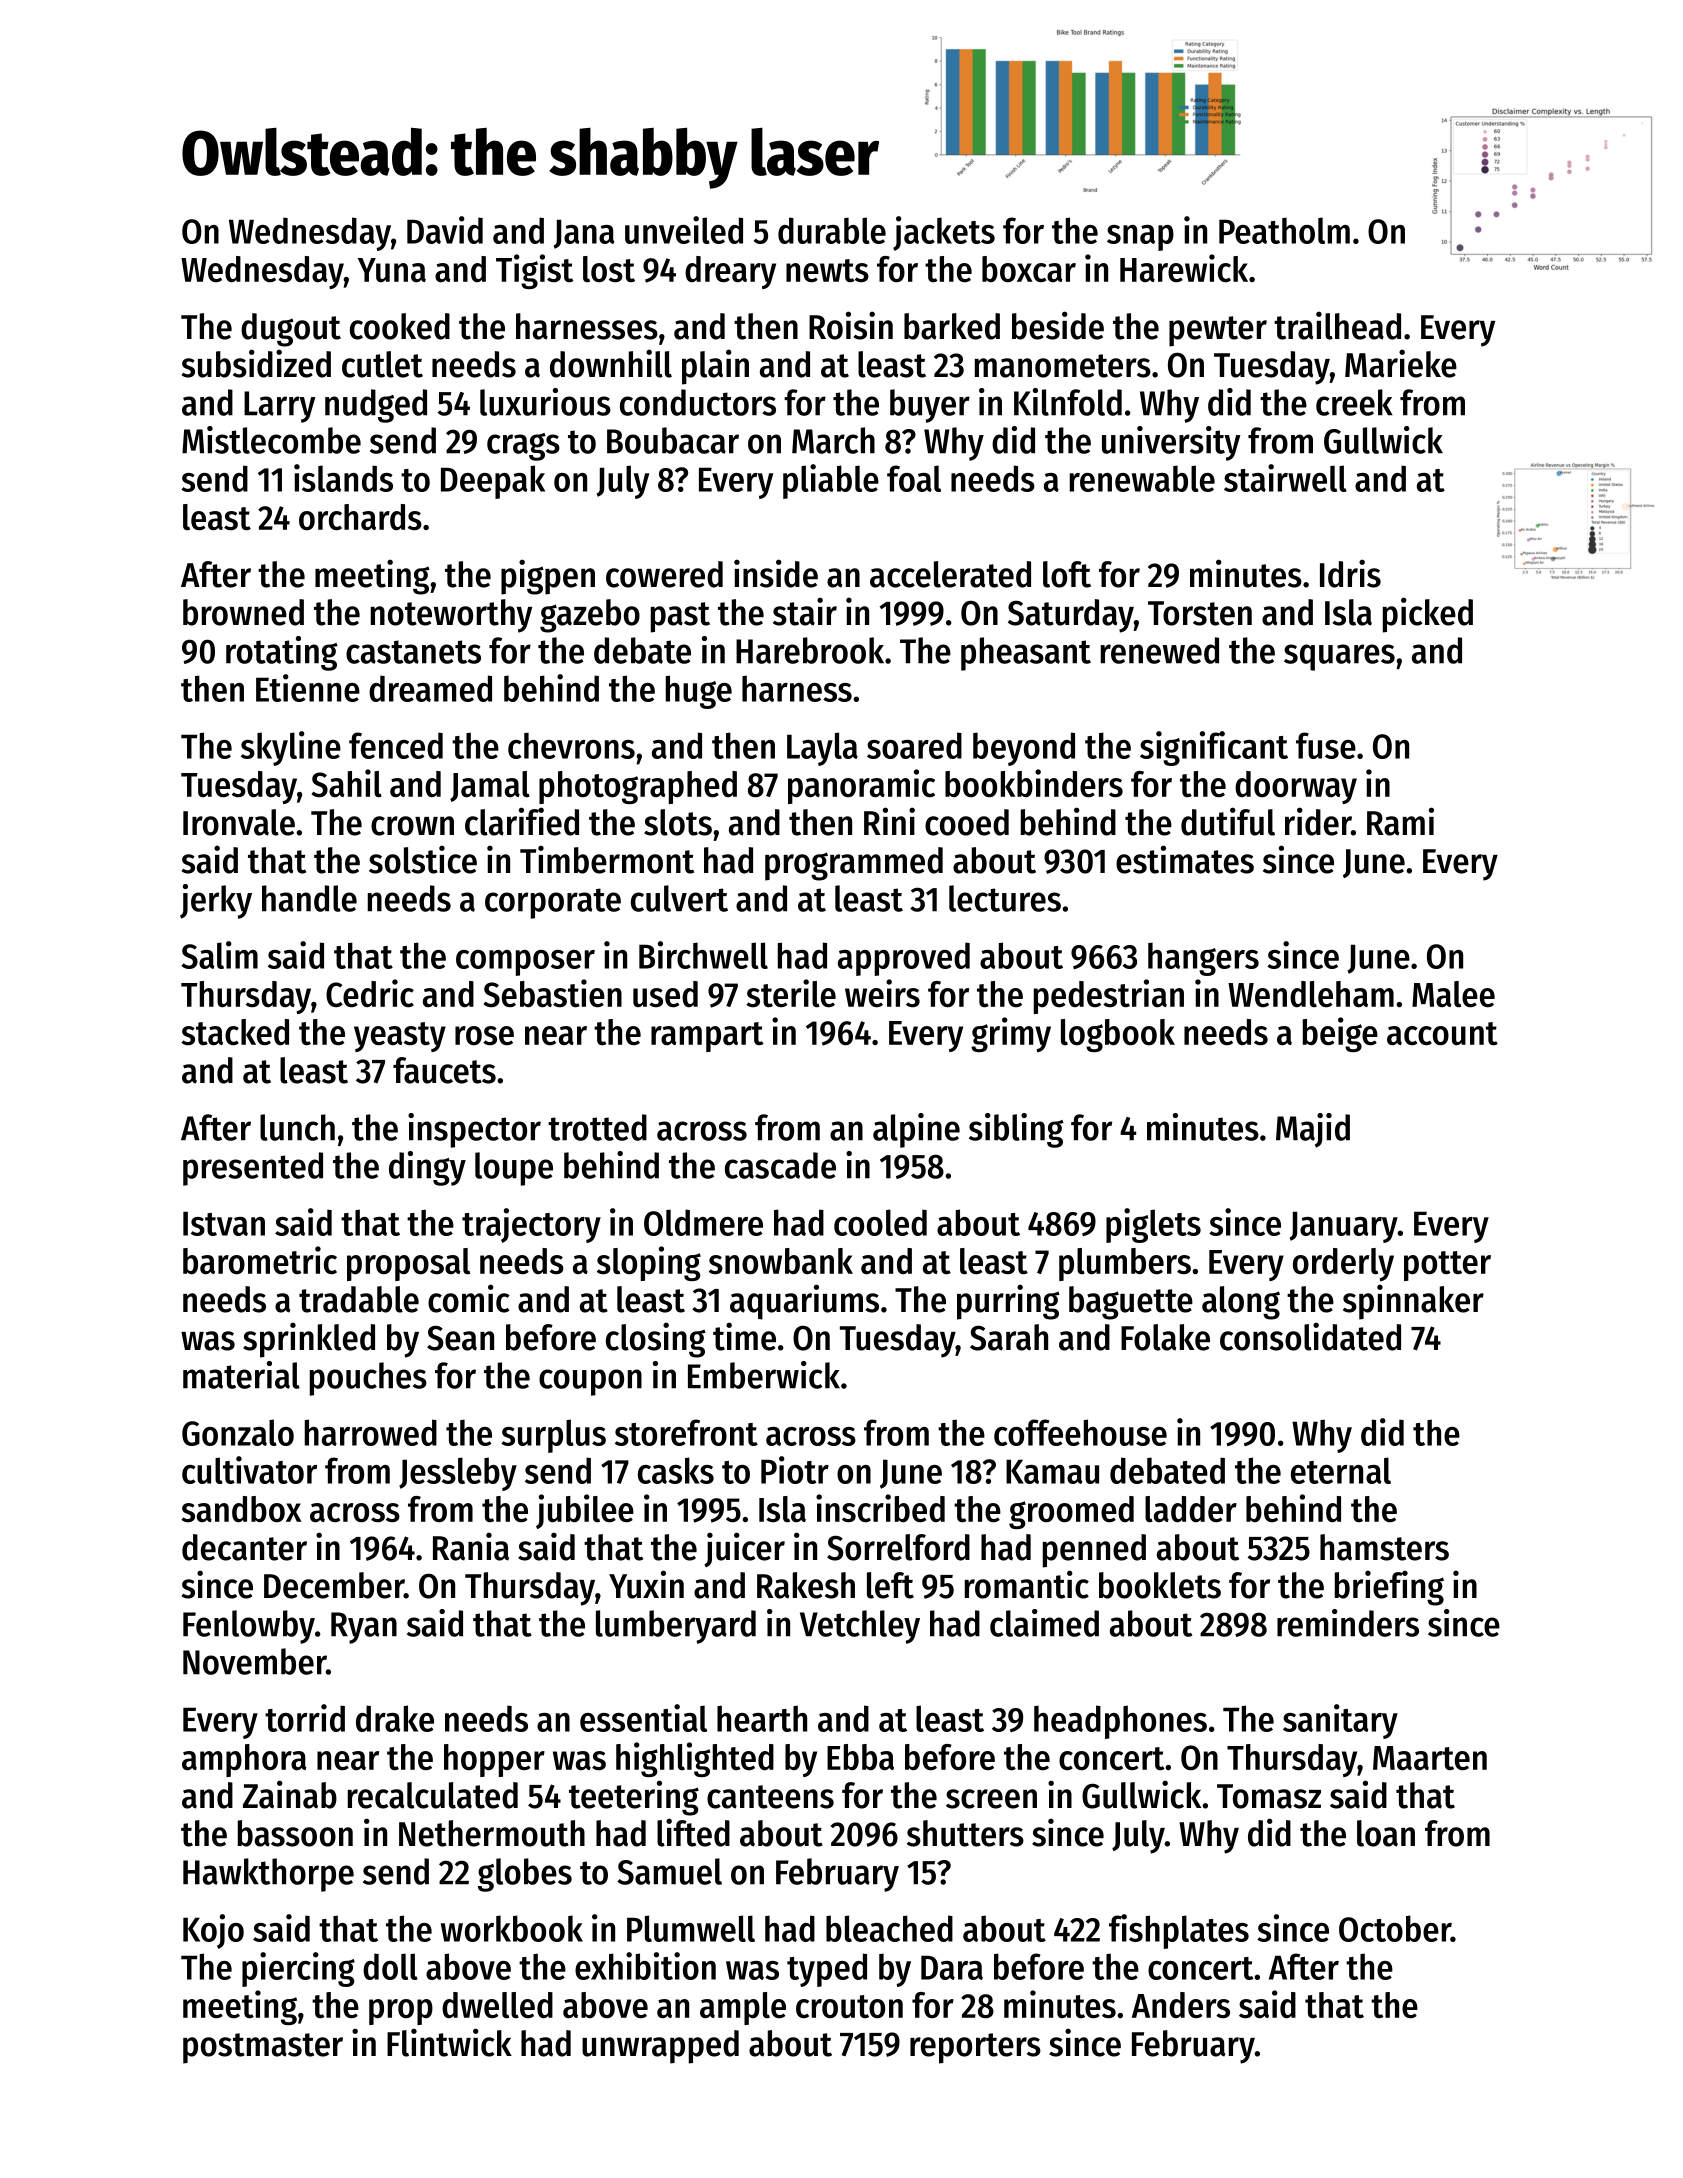 This screenshot has height=2178, width=1683. Describe the element at coordinates (449, 2042) in the screenshot. I see `Flintwick` at that location.
